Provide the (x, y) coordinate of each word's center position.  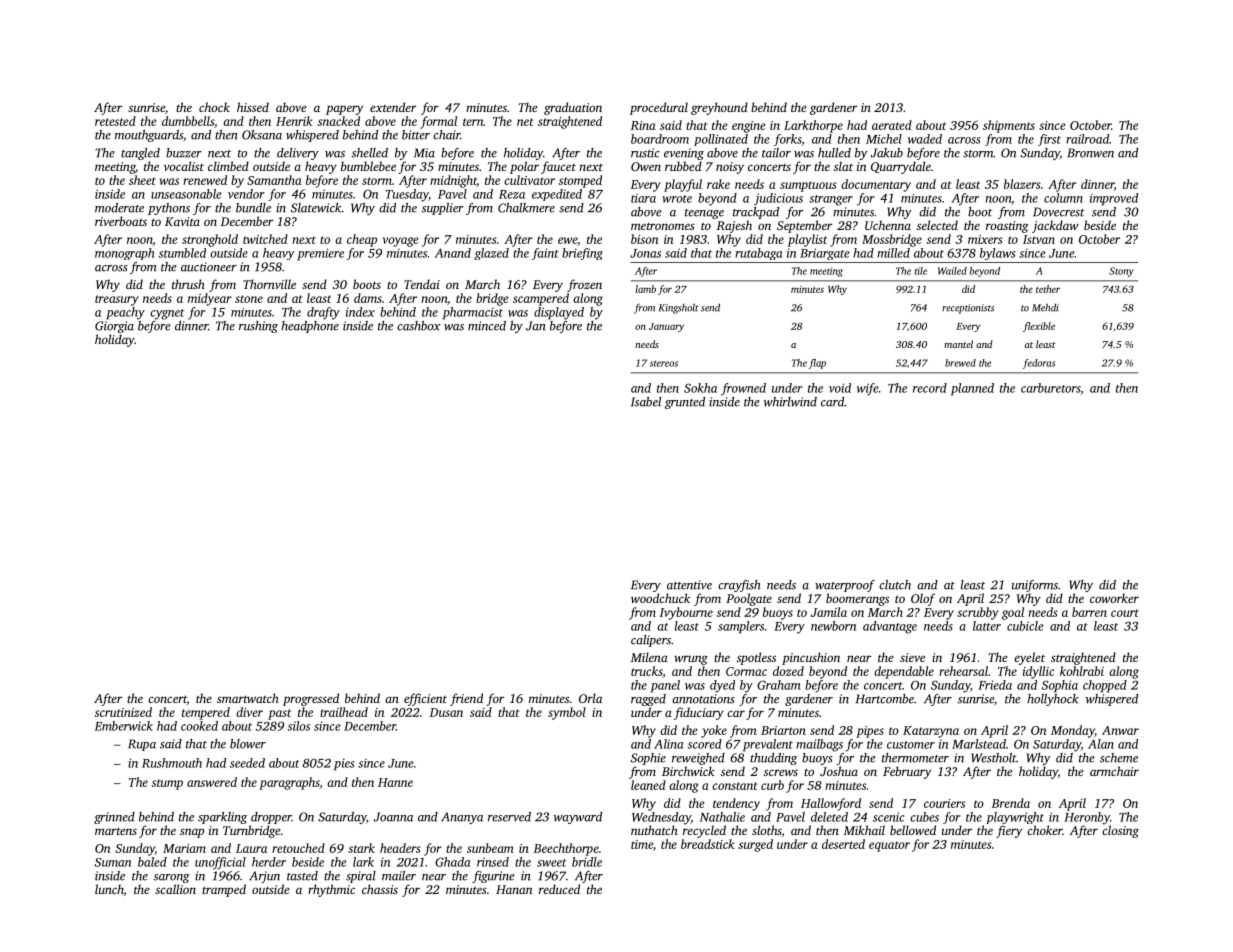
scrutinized (123, 712)
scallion (175, 889)
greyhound (719, 108)
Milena (649, 657)
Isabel (646, 402)
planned (972, 389)
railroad (1087, 139)
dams (368, 298)
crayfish (739, 586)
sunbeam (490, 848)
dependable (904, 672)
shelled (370, 153)
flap (817, 364)
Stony (1121, 272)
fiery (1009, 831)
